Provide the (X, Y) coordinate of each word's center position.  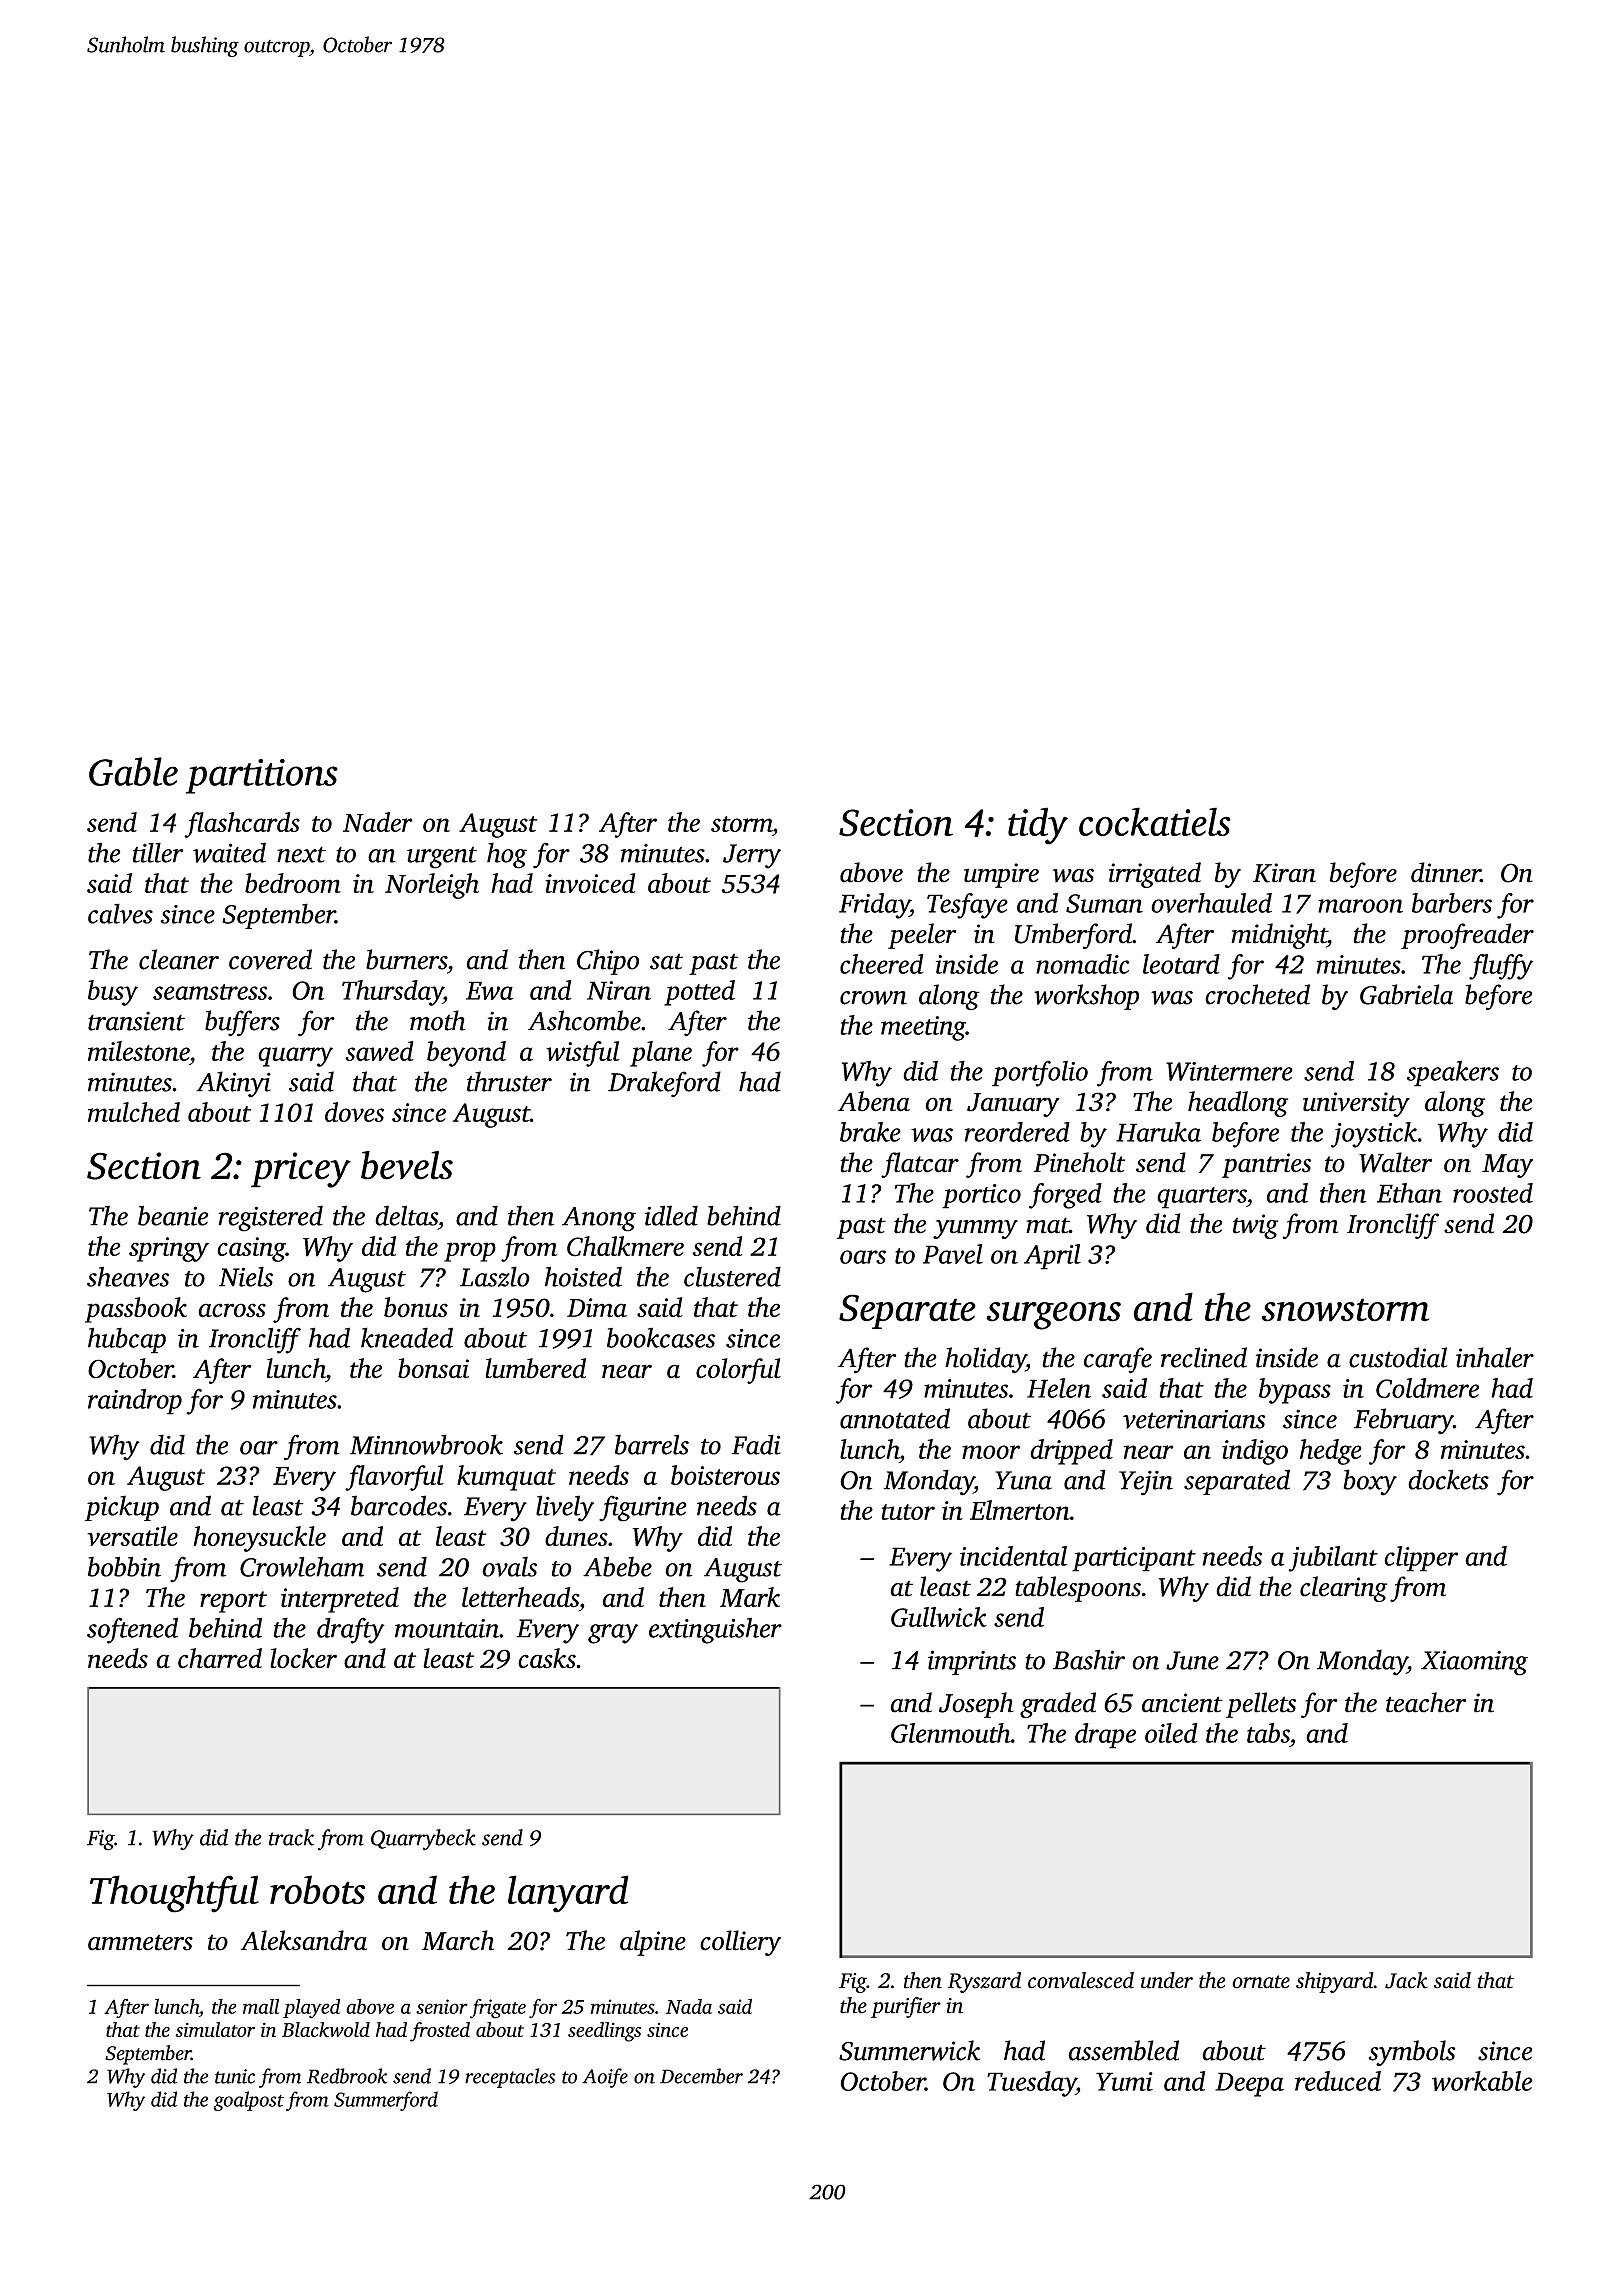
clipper (1421, 1559)
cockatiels (1155, 821)
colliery (740, 1943)
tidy (1038, 826)
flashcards (242, 825)
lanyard (568, 1894)
